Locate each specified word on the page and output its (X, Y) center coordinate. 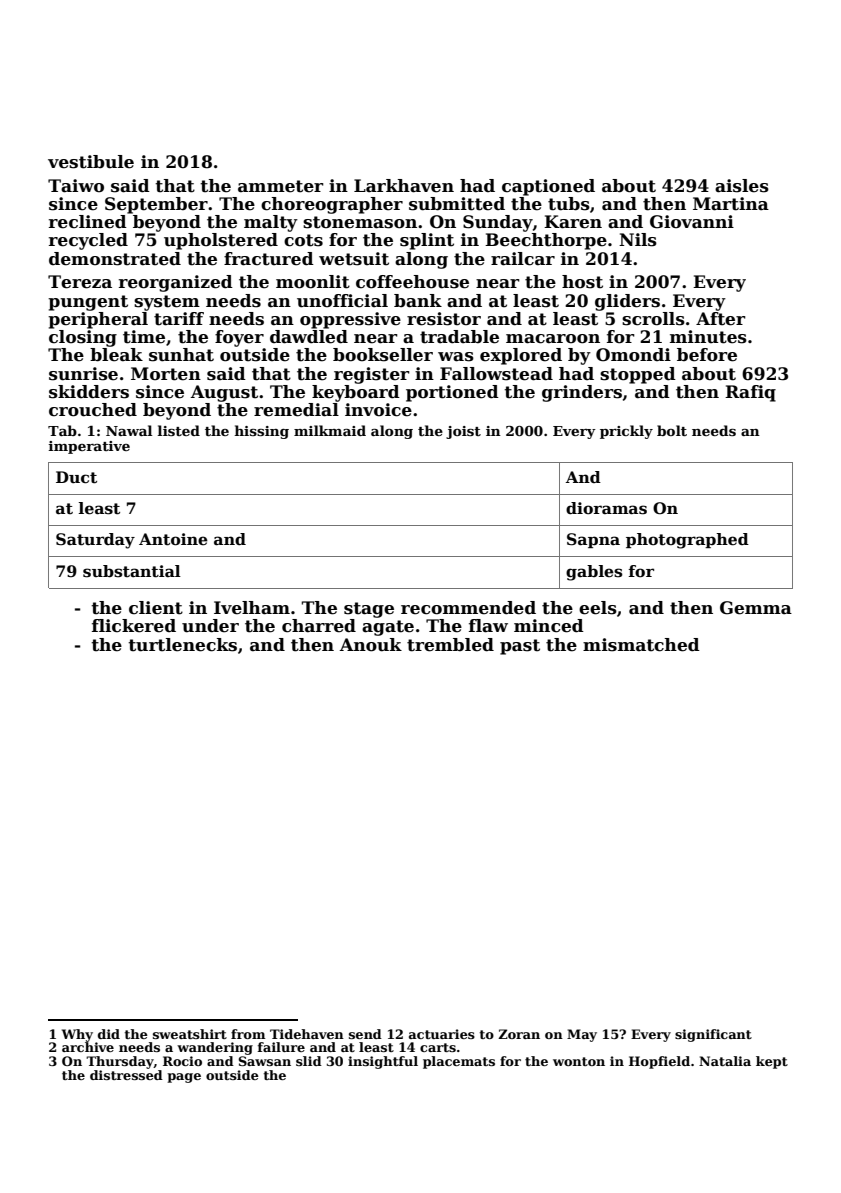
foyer (239, 338)
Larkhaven (404, 186)
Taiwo (76, 186)
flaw (488, 626)
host (582, 282)
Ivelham (252, 608)
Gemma (756, 608)
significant (713, 1035)
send (365, 1034)
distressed (126, 1075)
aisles (742, 186)
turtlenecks (182, 645)
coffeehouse (412, 282)
